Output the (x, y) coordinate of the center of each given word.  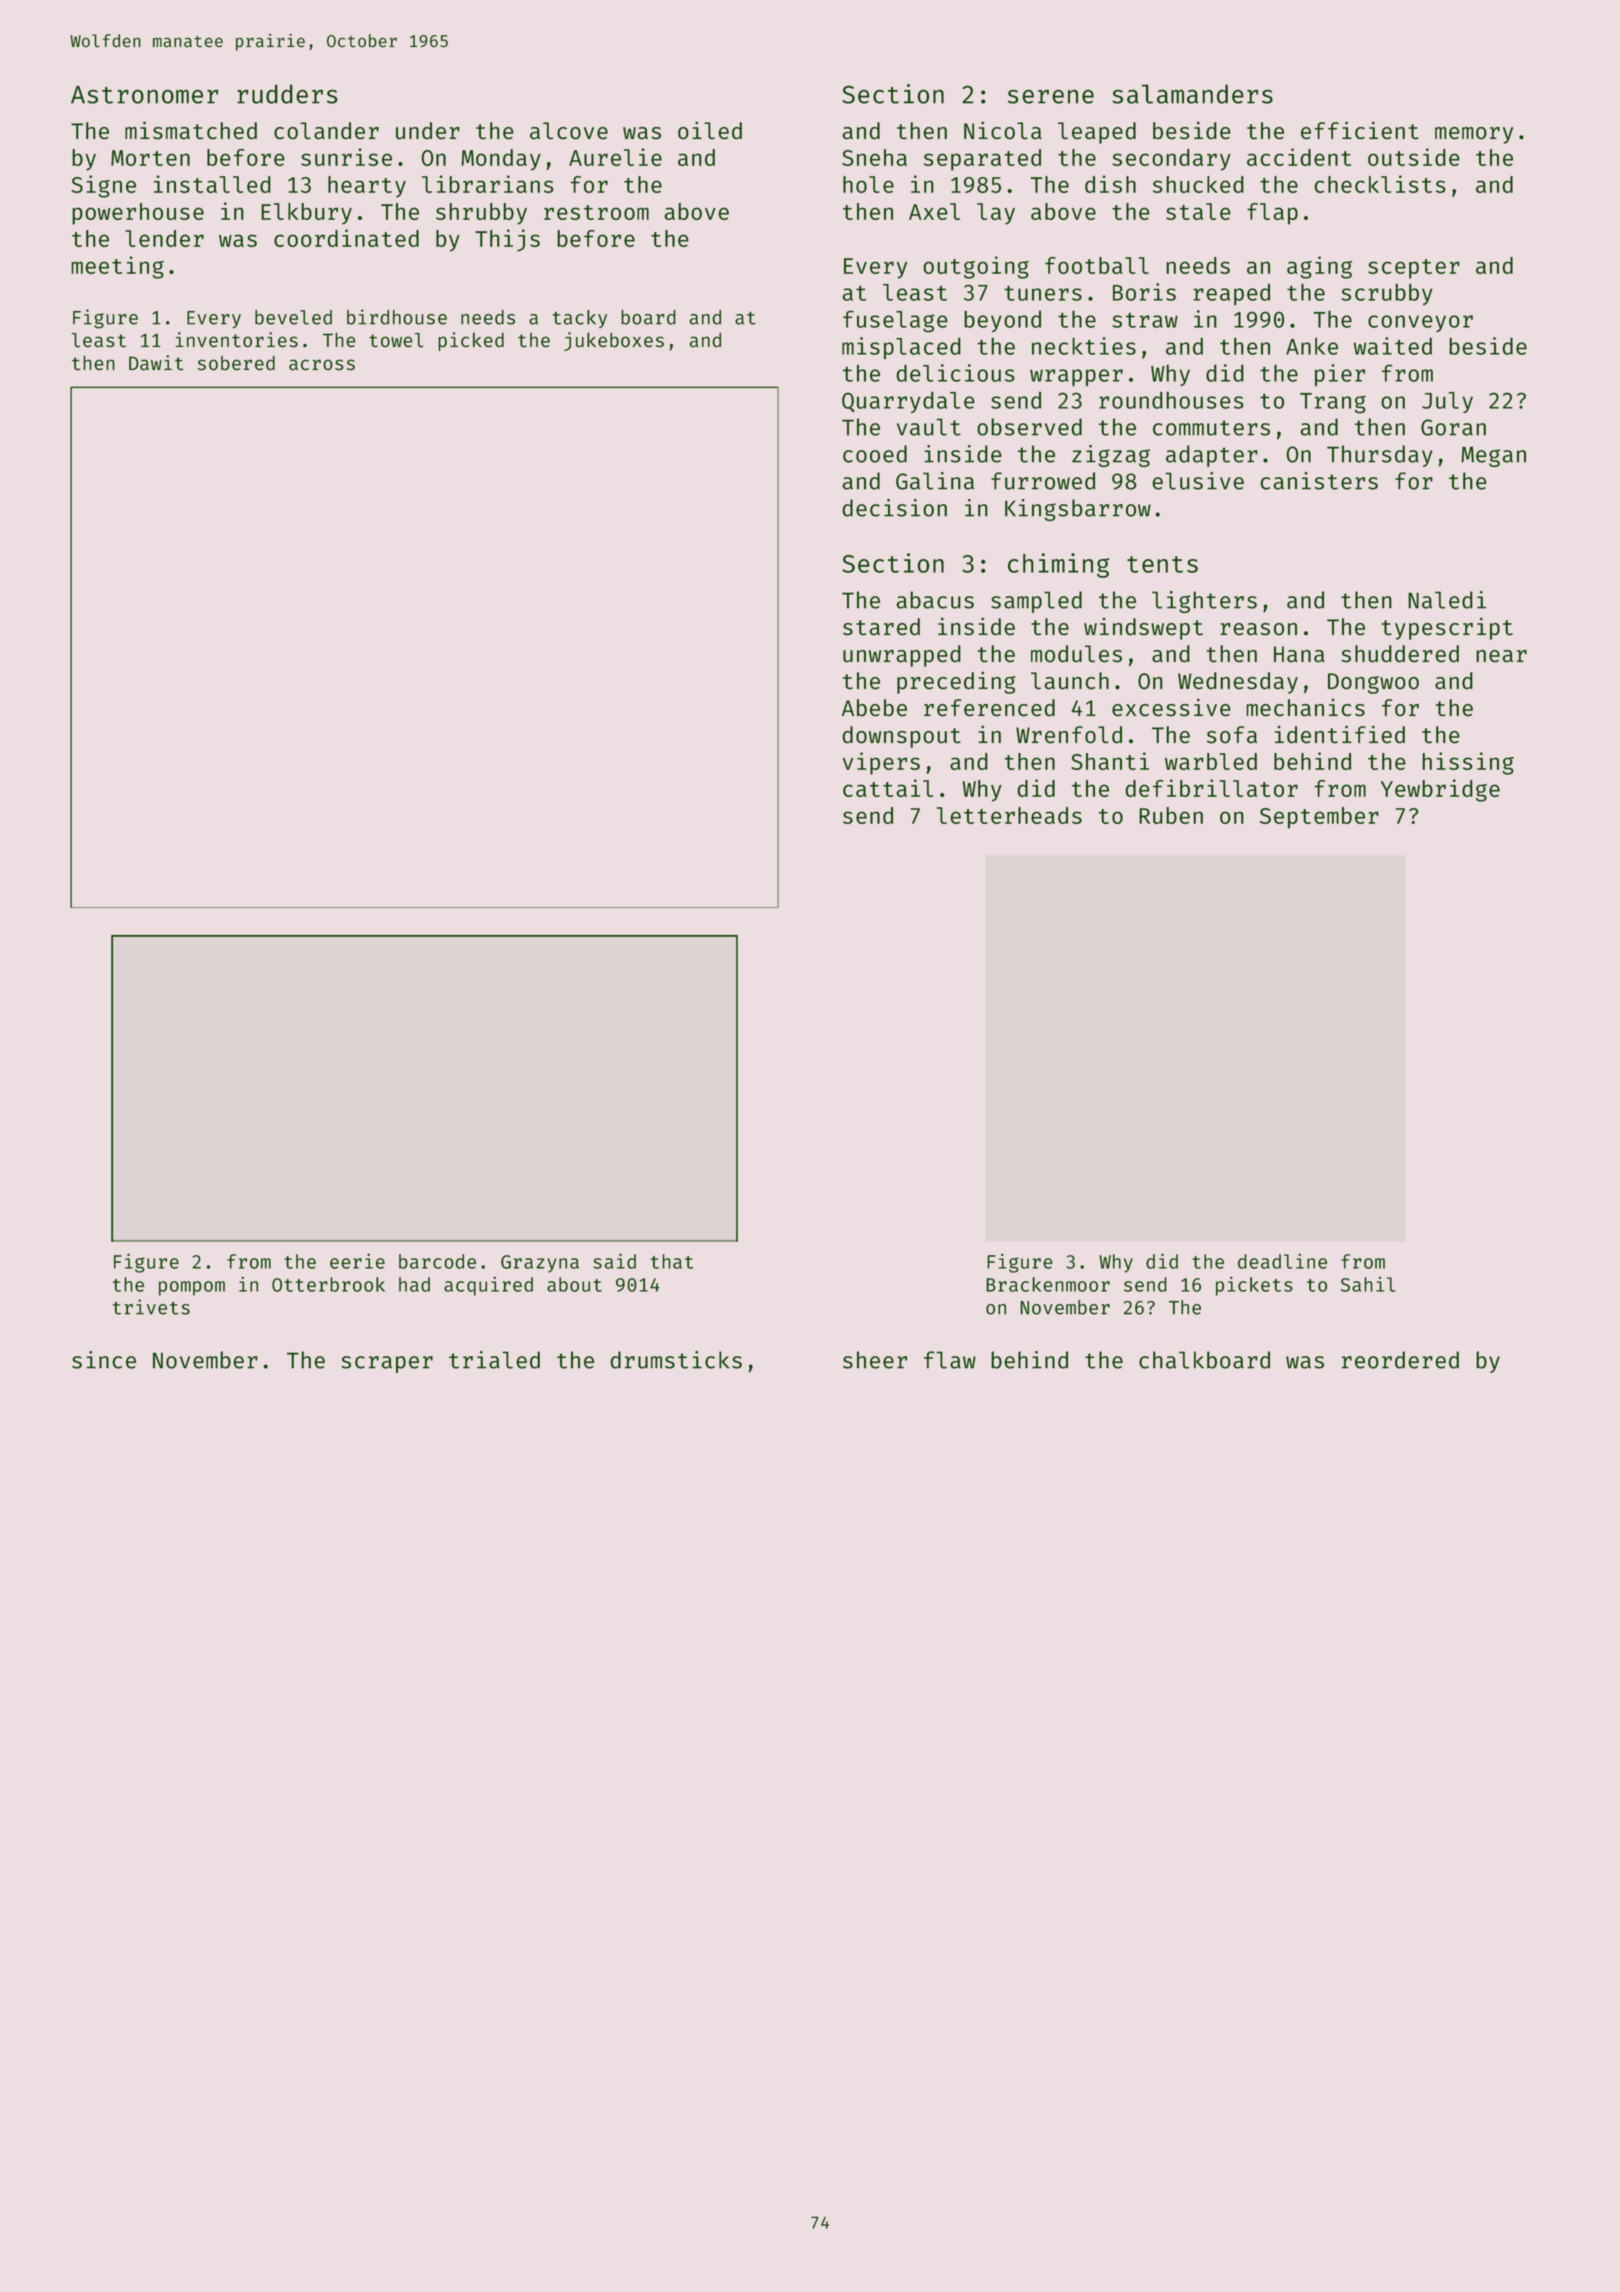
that (672, 1261)
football (1097, 265)
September (1319, 818)
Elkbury (306, 214)
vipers (881, 763)
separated (982, 160)
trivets (151, 1307)
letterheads (1009, 815)
